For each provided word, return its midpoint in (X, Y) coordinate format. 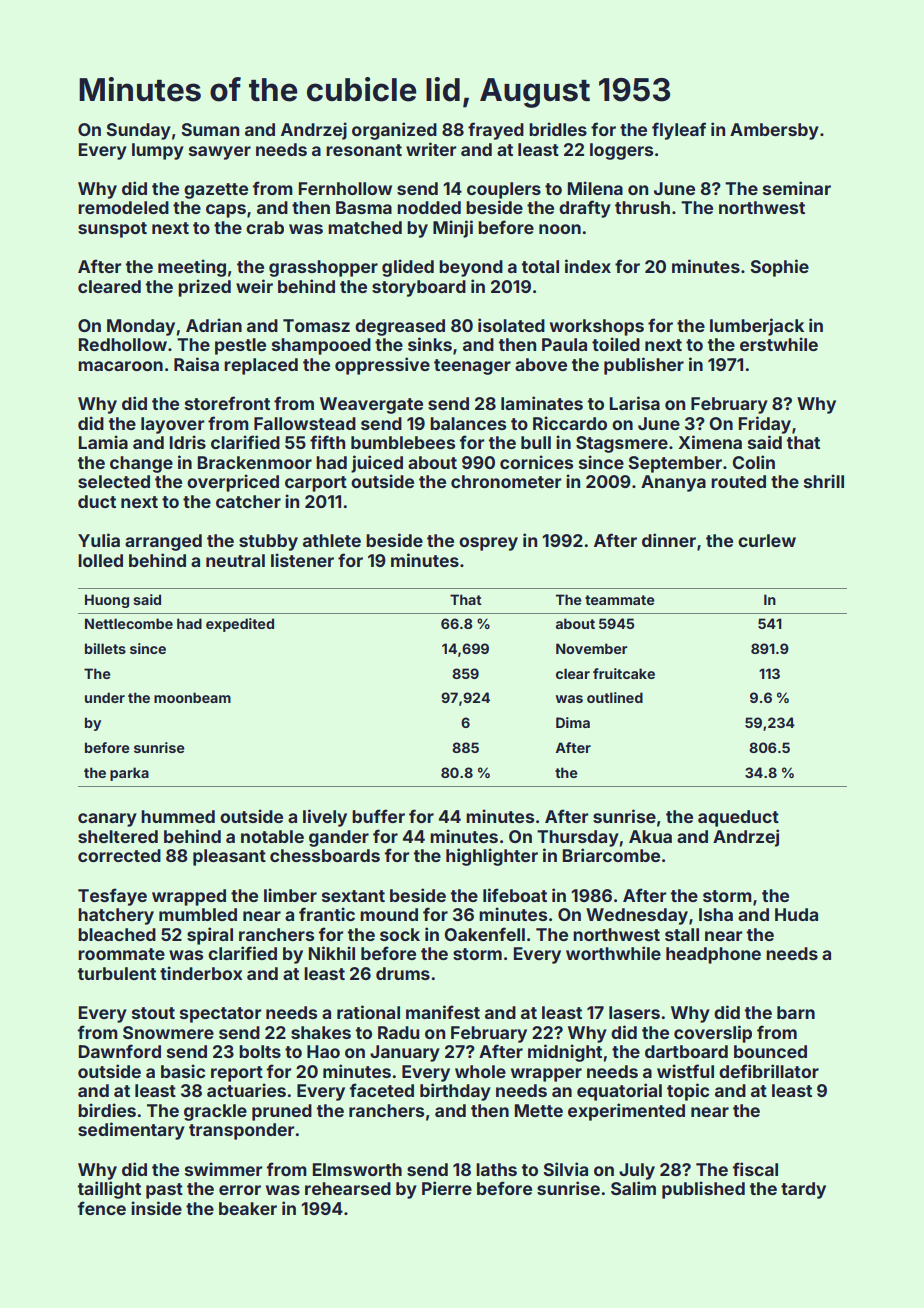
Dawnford (120, 1051)
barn (796, 1012)
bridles (558, 129)
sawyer (220, 153)
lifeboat (515, 895)
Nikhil (332, 953)
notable (272, 836)
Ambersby (774, 131)
